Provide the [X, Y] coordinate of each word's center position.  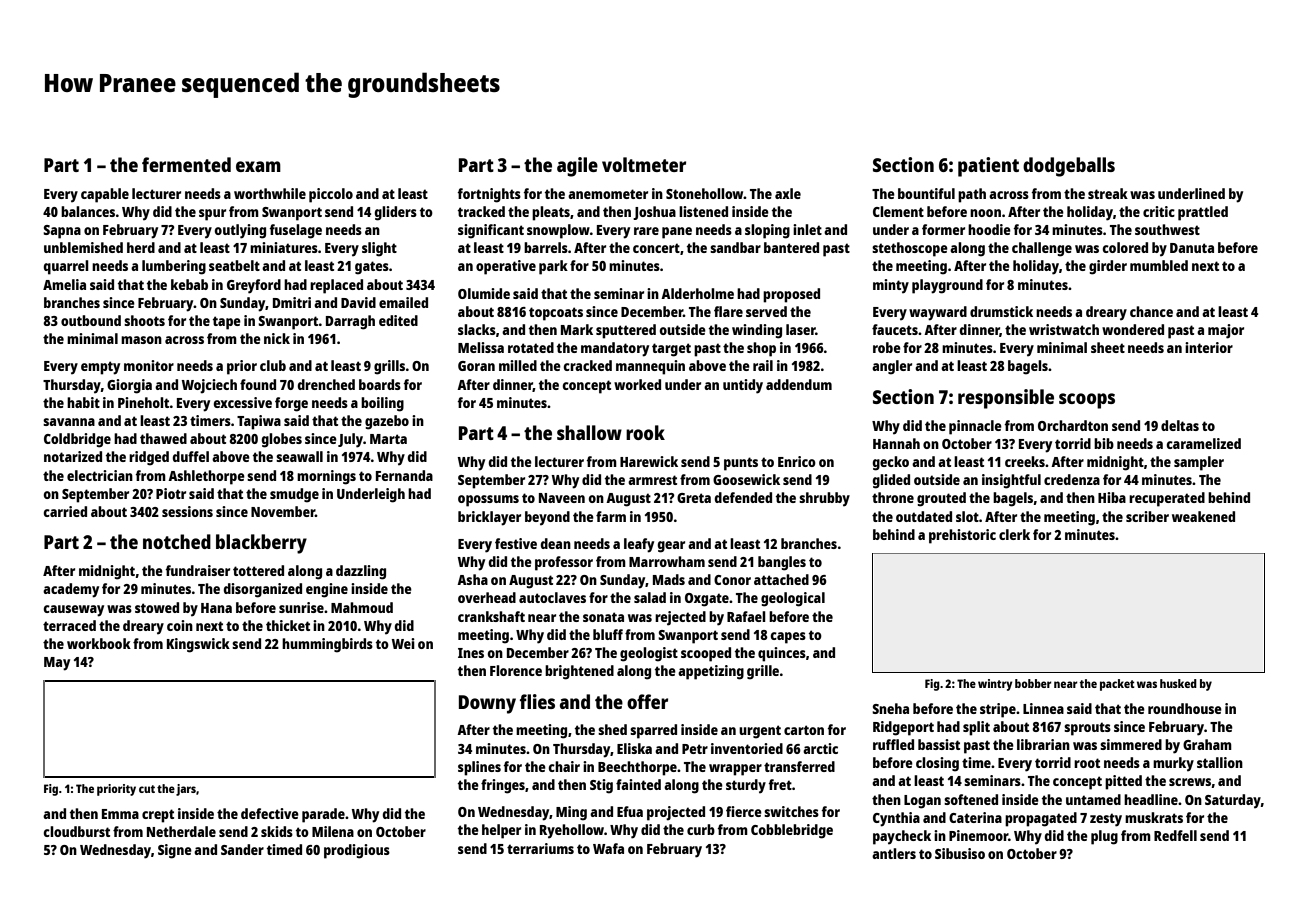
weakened [1203, 516]
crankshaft [491, 616]
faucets [895, 329]
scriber [1147, 516]
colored [1125, 247]
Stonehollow [705, 193]
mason [141, 340]
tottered [258, 570]
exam [258, 166]
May [57, 664]
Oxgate [707, 600]
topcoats [556, 314]
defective [270, 813]
